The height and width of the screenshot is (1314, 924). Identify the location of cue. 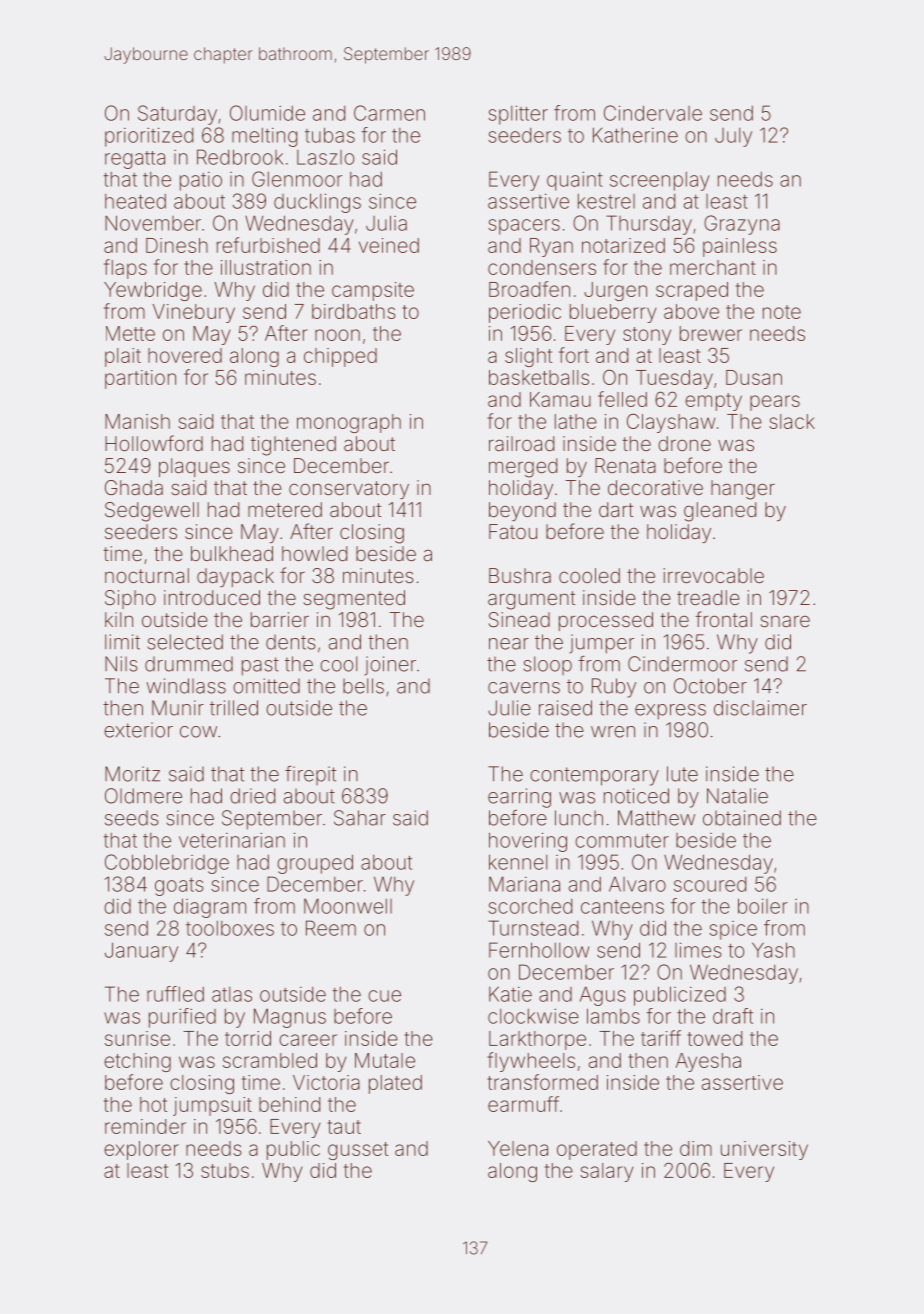
(384, 996).
